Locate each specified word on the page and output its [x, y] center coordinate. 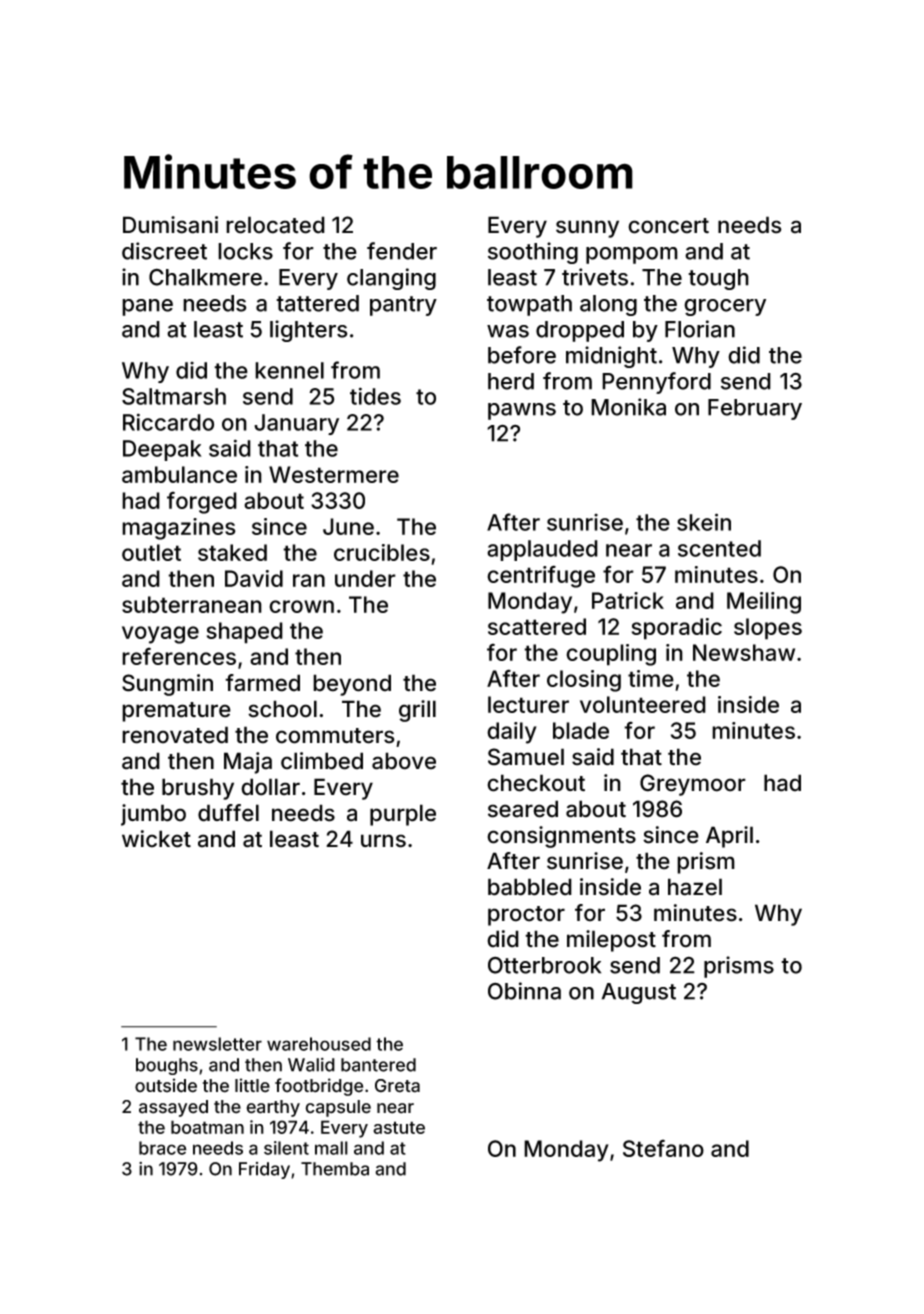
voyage [160, 635]
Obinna [524, 991]
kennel [289, 370]
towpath [529, 305]
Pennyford [656, 383]
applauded [542, 550]
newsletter [217, 1044]
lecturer [528, 704]
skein [704, 522]
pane [147, 307]
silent [286, 1148]
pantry [403, 306]
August [639, 993]
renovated [175, 735]
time [651, 678]
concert [668, 226]
